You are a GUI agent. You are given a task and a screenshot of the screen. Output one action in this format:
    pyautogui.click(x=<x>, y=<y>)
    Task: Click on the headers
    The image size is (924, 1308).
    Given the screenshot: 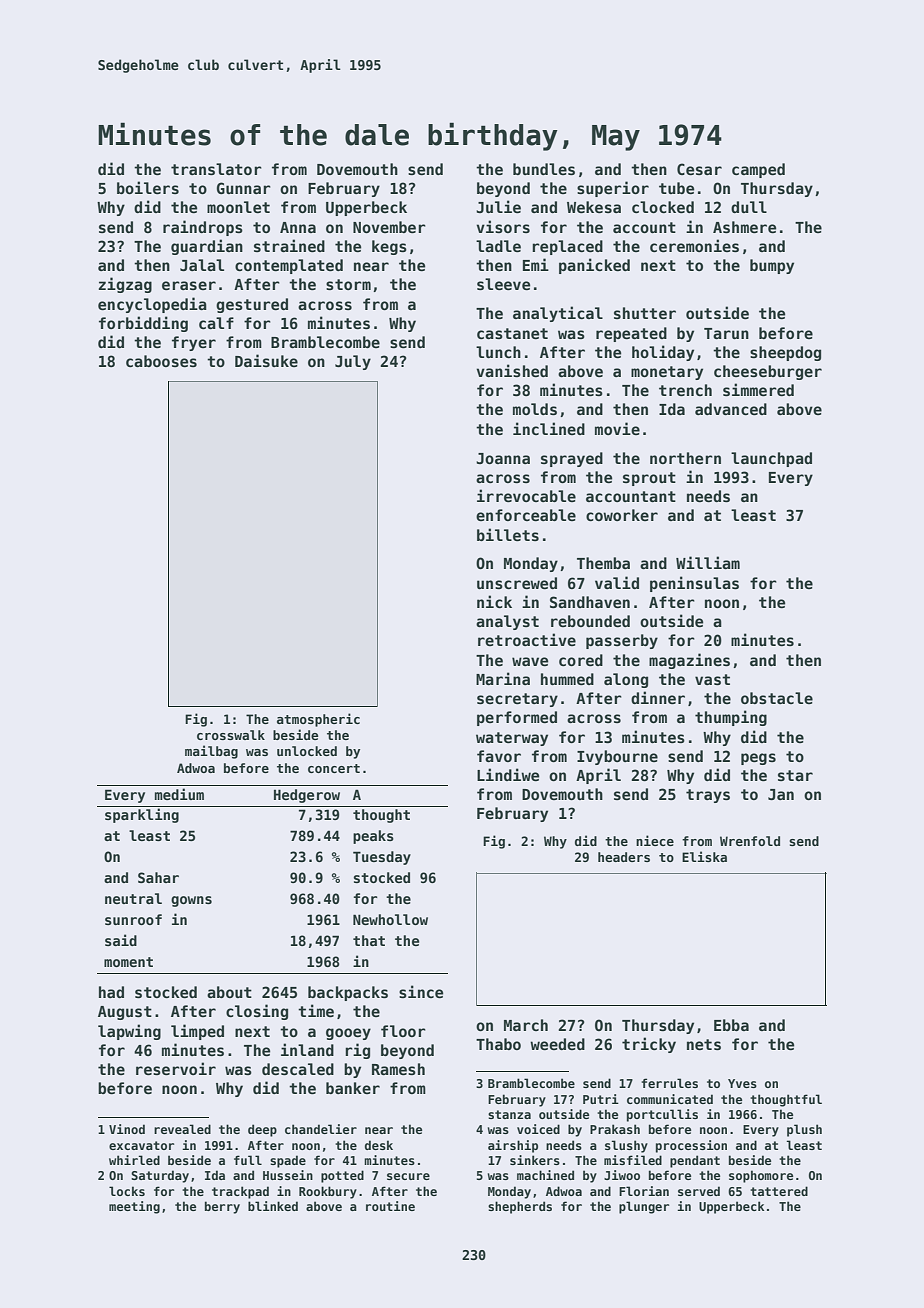 What is the action you would take?
    pyautogui.click(x=624, y=857)
